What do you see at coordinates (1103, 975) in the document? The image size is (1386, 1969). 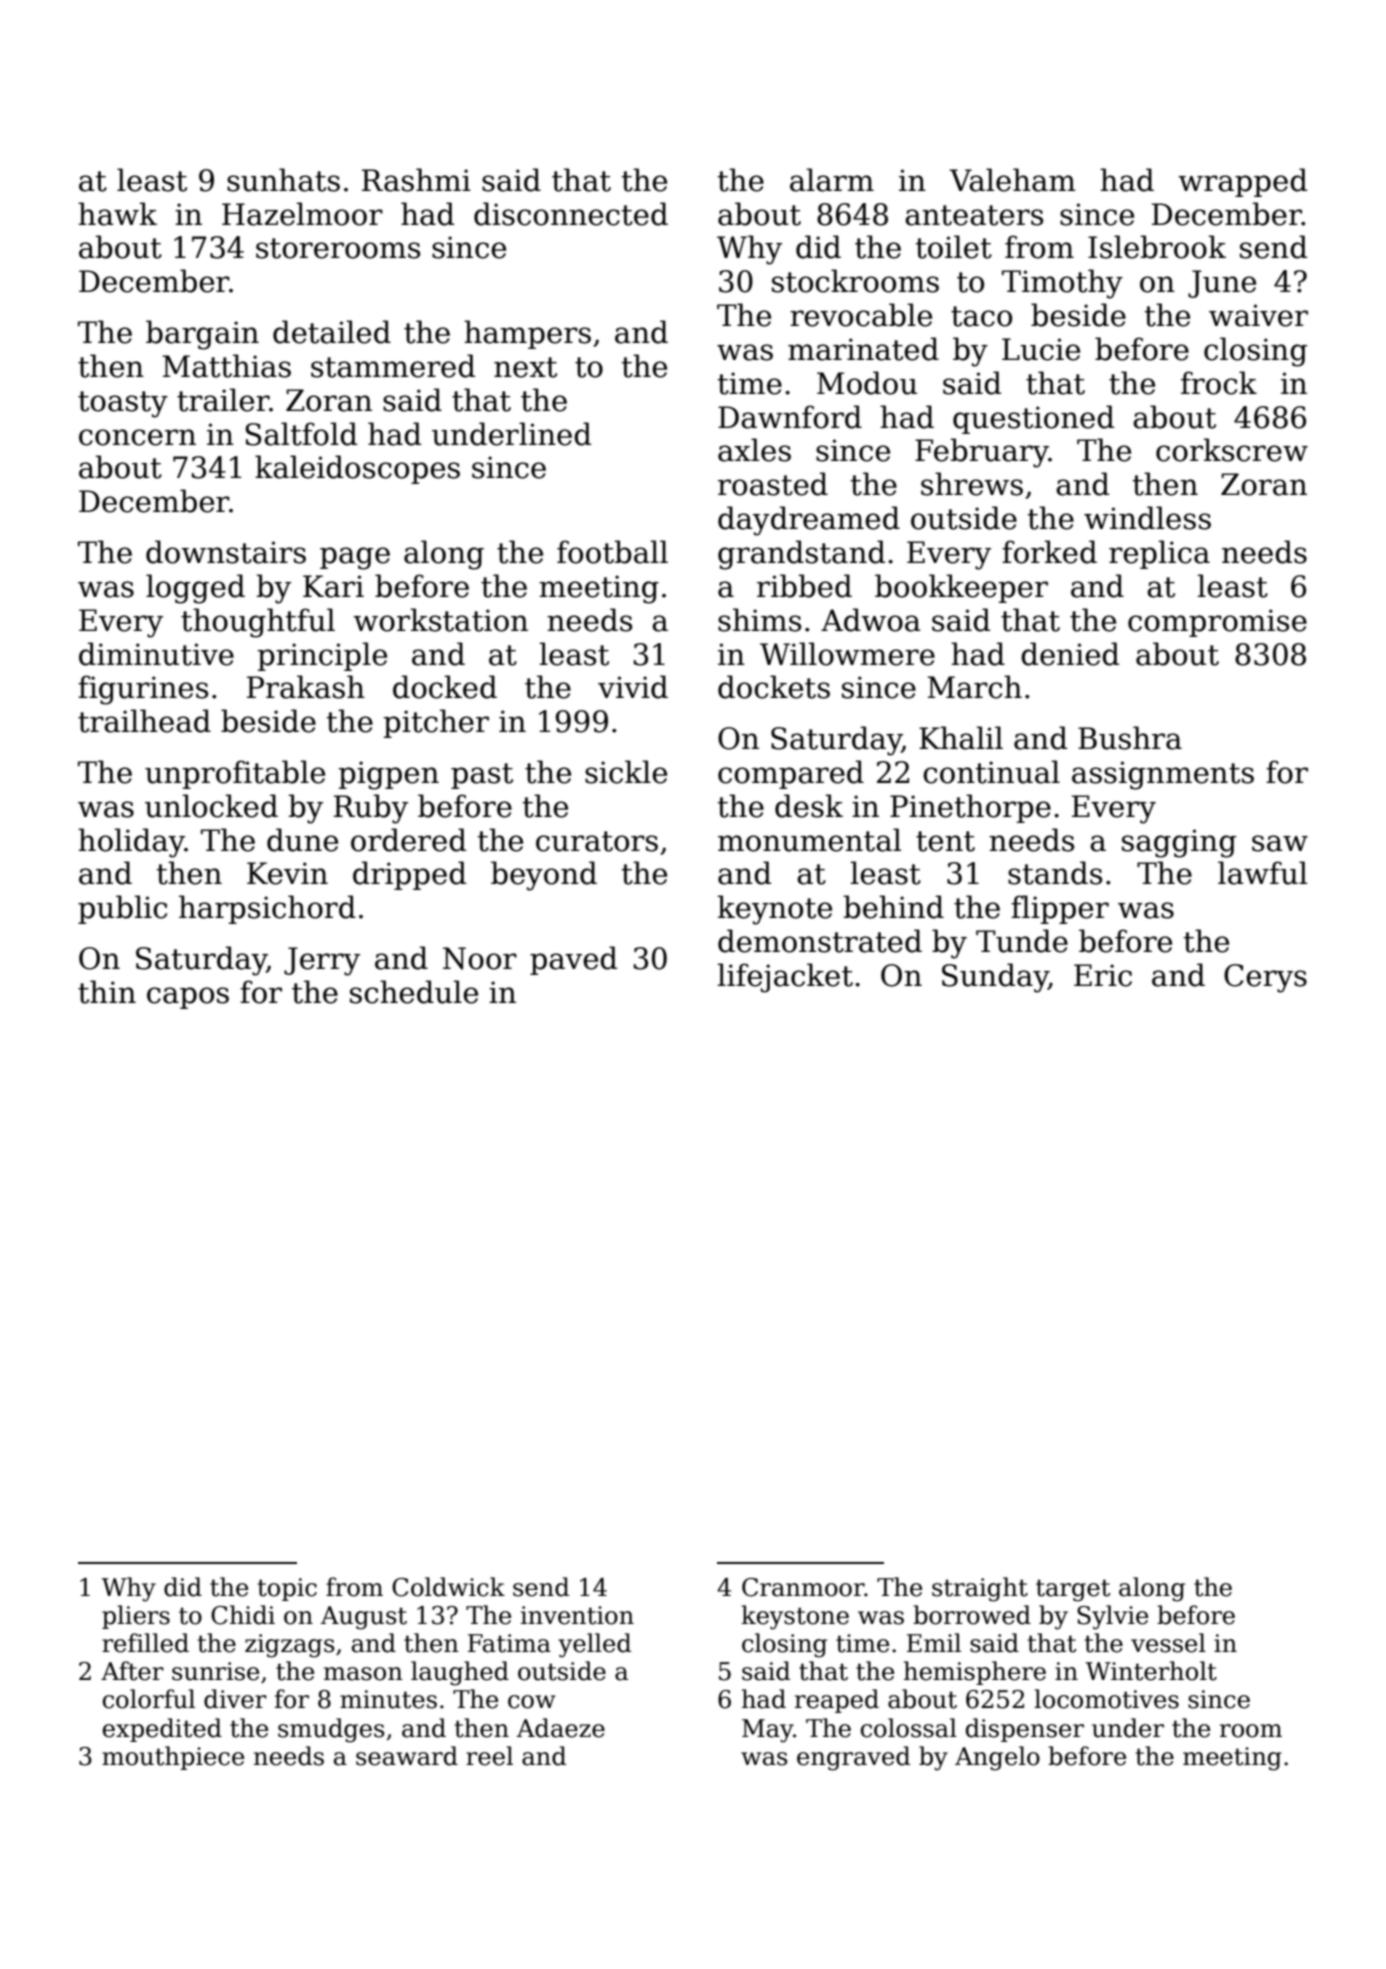 I see `Eric` at bounding box center [1103, 975].
